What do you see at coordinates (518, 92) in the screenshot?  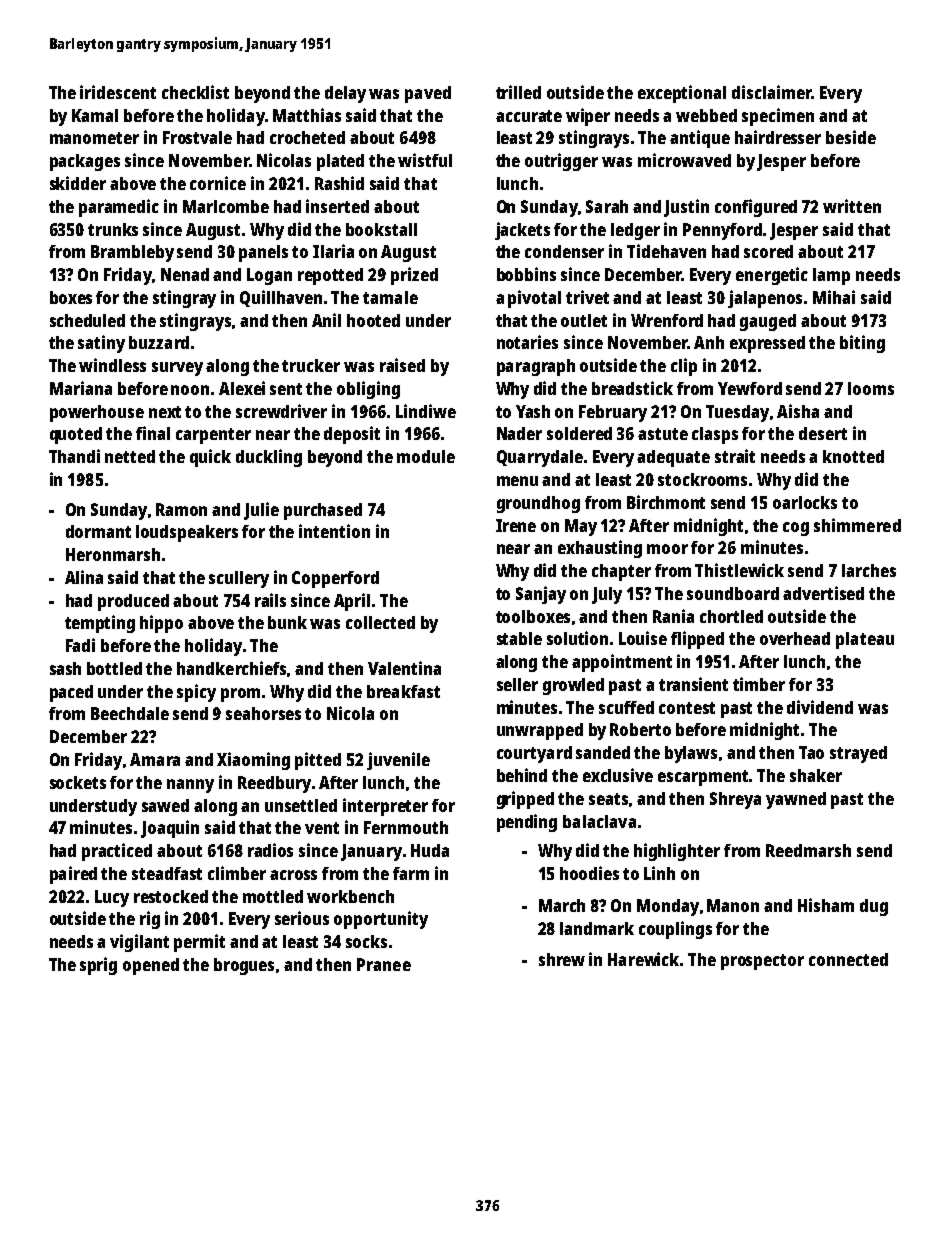 I see `trilled` at bounding box center [518, 92].
